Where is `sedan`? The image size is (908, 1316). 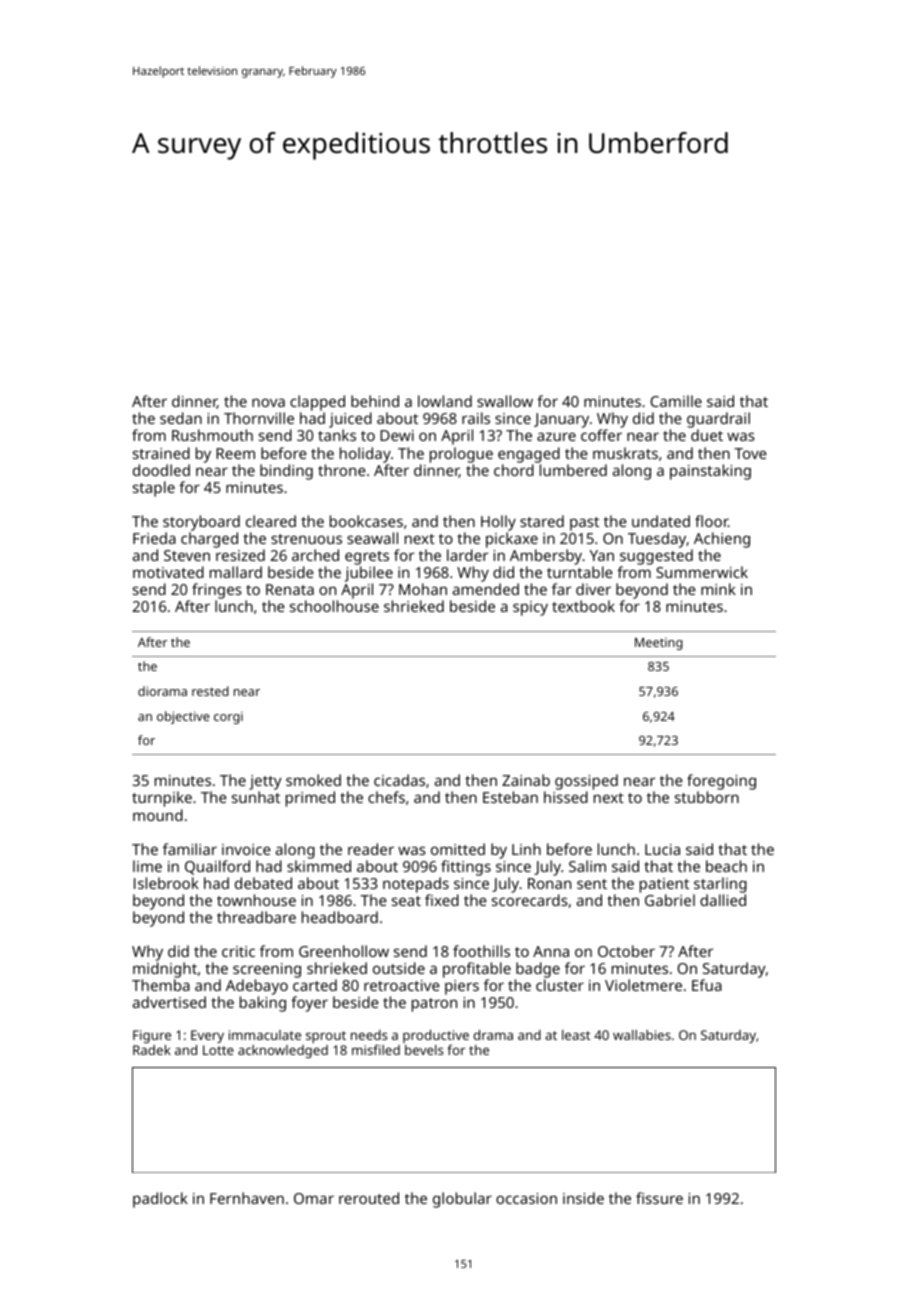 sedan is located at coordinates (181, 418).
